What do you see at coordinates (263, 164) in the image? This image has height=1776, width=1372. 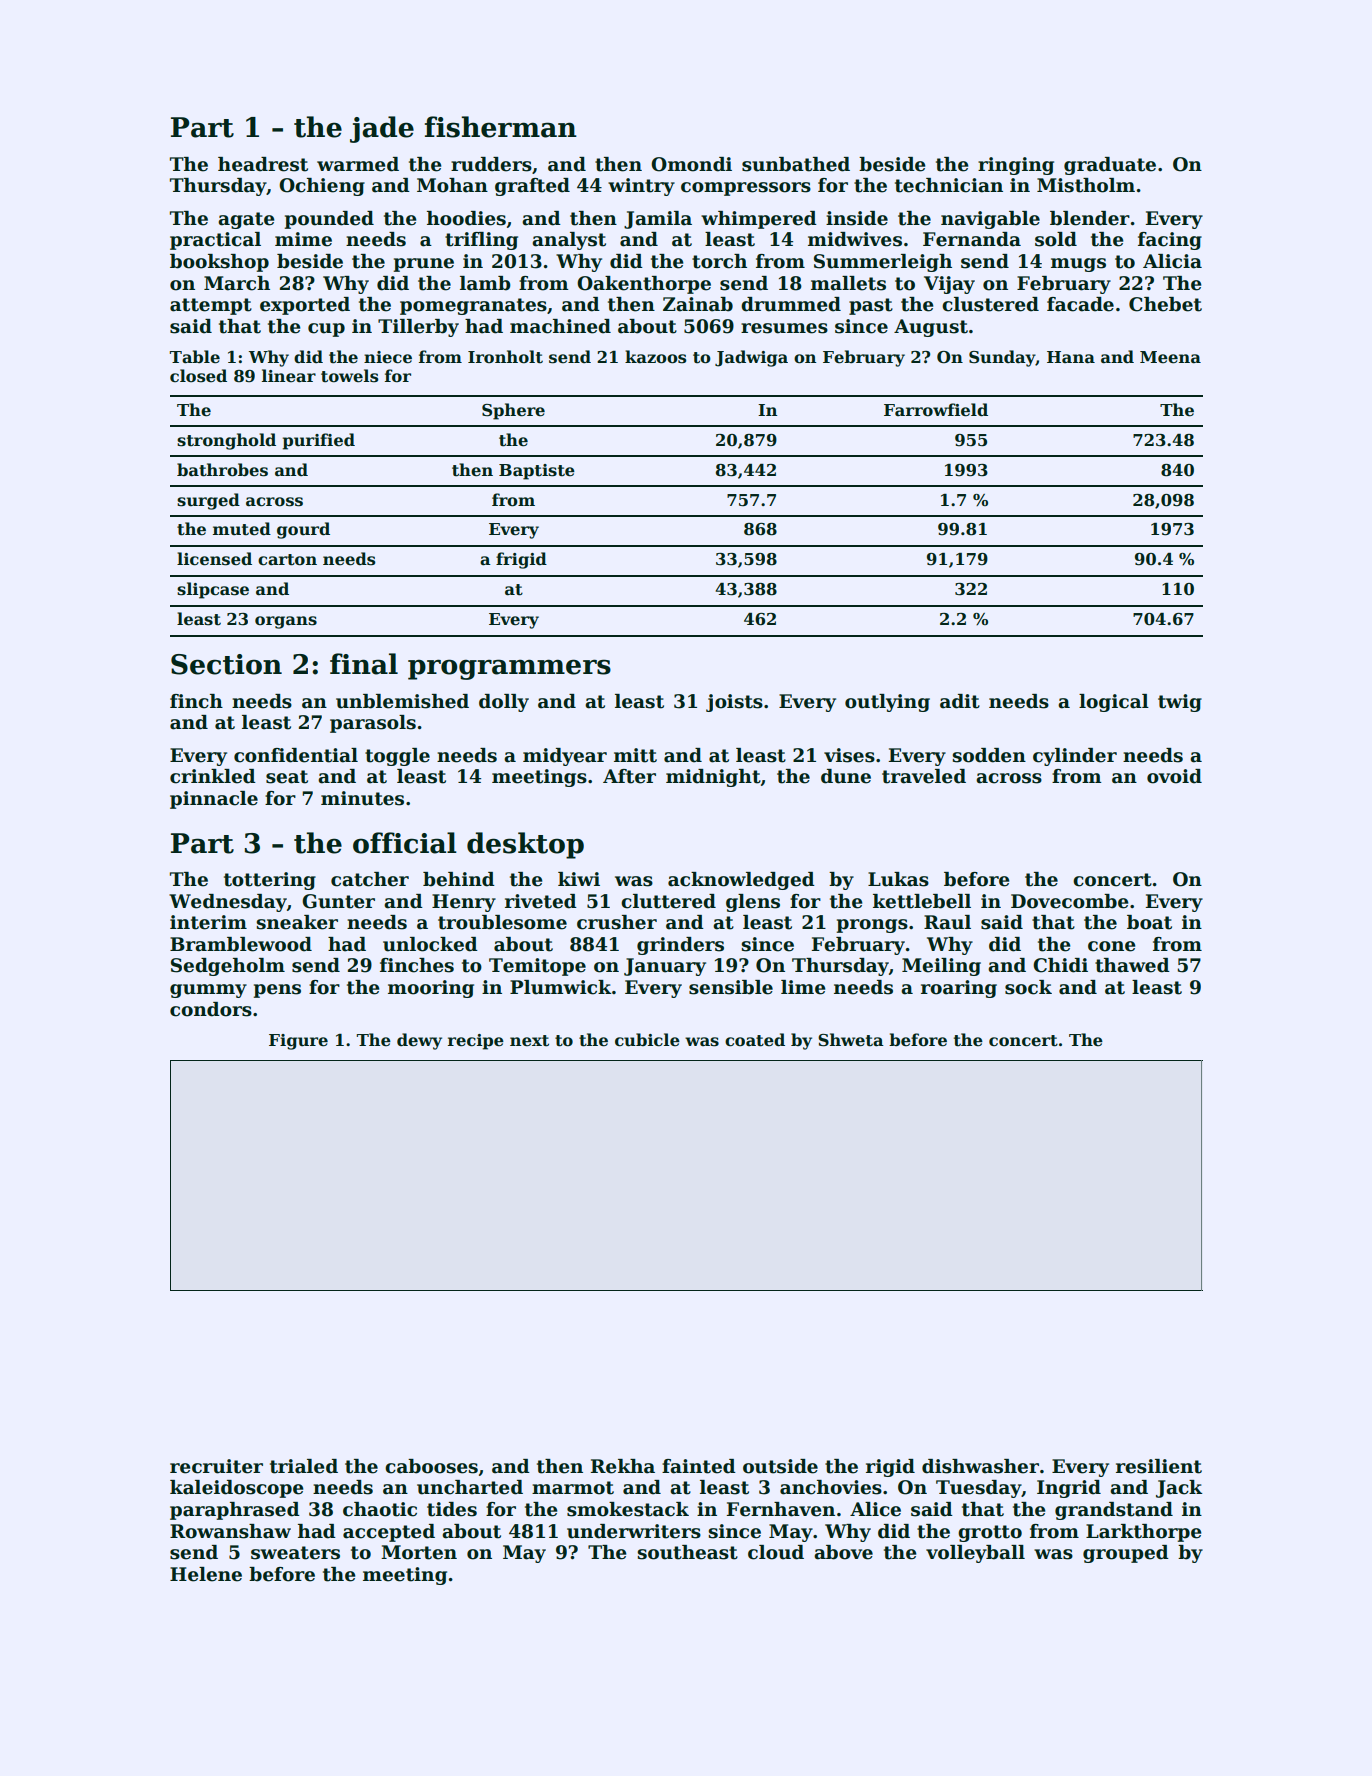 I see `headrest` at bounding box center [263, 164].
